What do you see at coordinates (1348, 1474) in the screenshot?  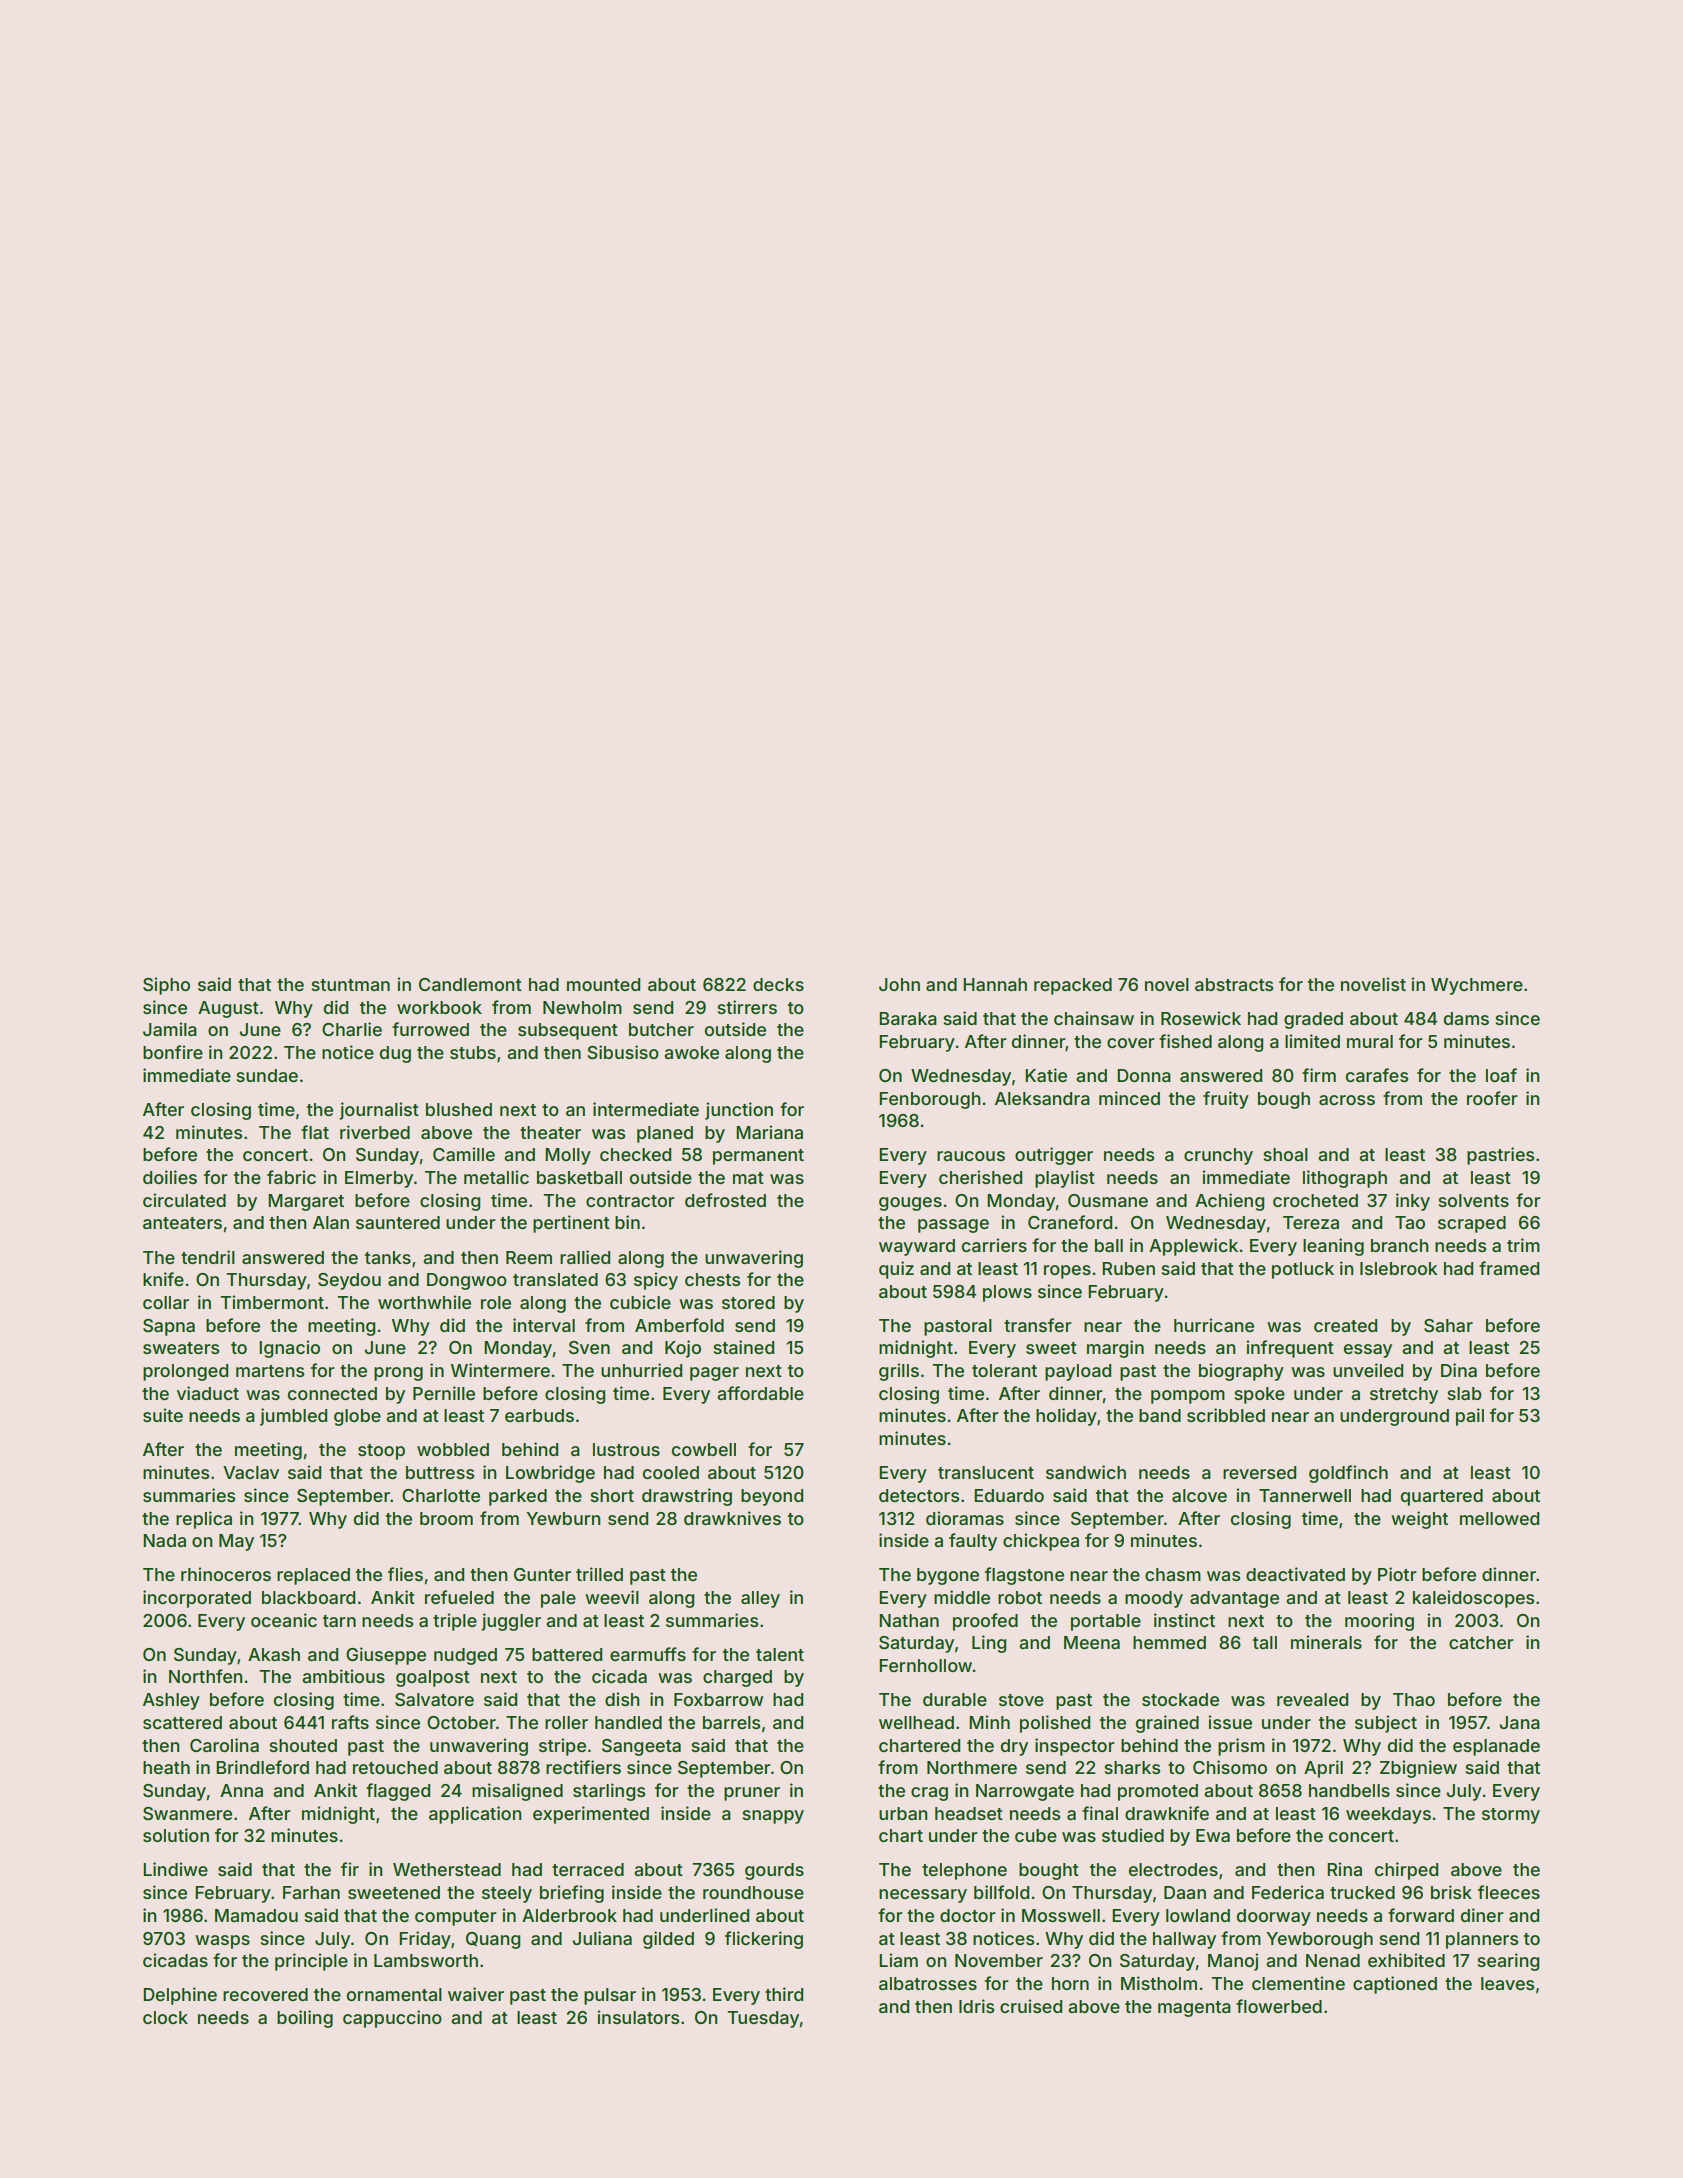 I see `goldfinch` at bounding box center [1348, 1474].
